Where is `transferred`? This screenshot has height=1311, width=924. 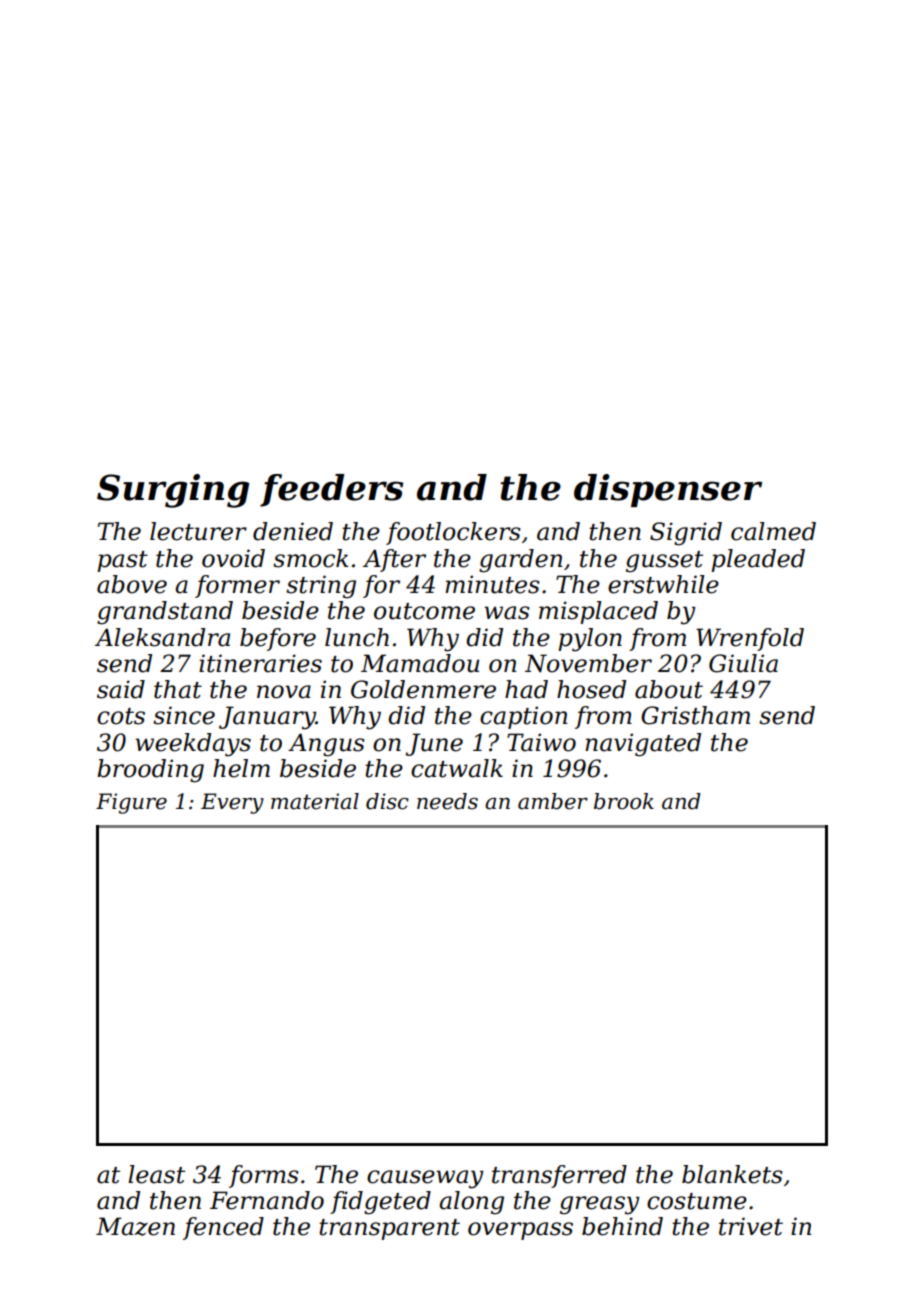 transferred is located at coordinates (559, 1176).
